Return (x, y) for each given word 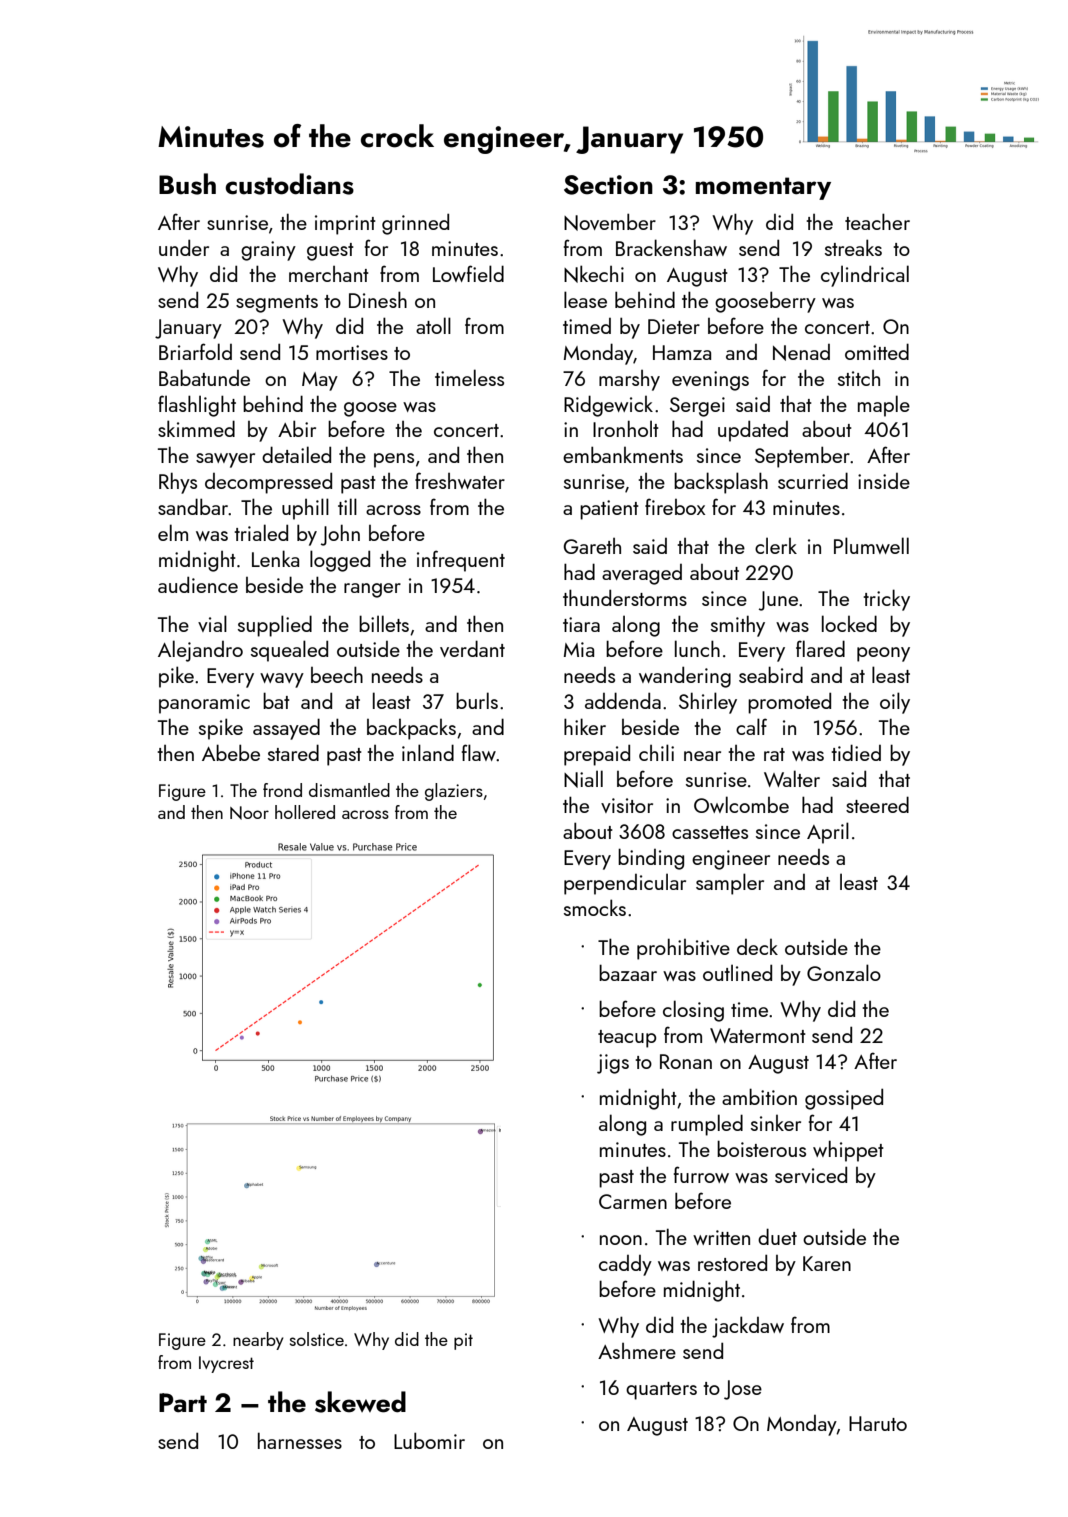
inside (884, 481)
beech (337, 674)
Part (183, 1403)
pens (394, 460)
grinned (415, 224)
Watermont (758, 1035)
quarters (661, 1391)
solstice (317, 1339)
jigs (613, 1064)
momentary (763, 188)
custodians (289, 184)
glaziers (454, 792)
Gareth (592, 546)
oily (895, 703)
